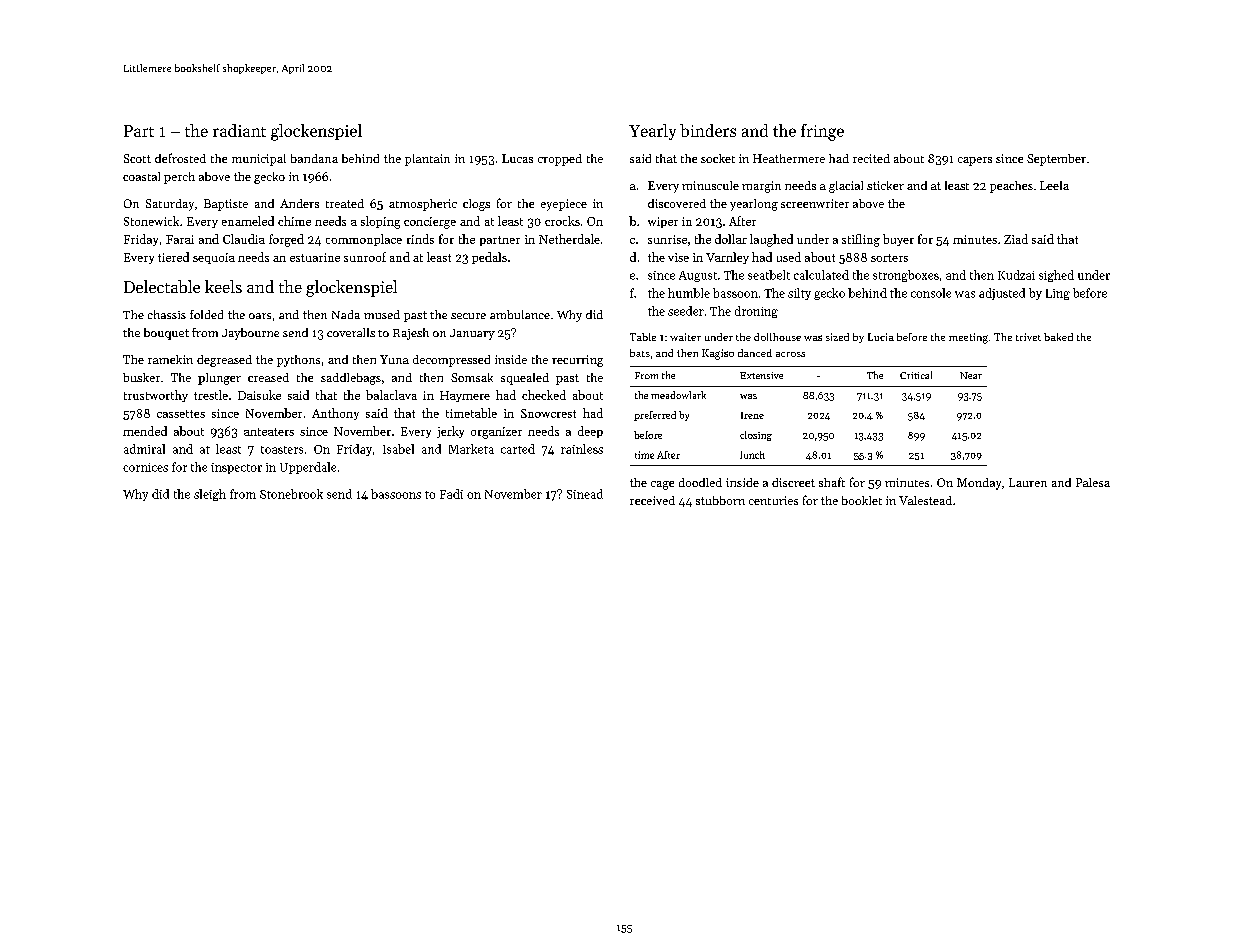 This image has height=952, width=1233. I want to click on radiant, so click(239, 130).
